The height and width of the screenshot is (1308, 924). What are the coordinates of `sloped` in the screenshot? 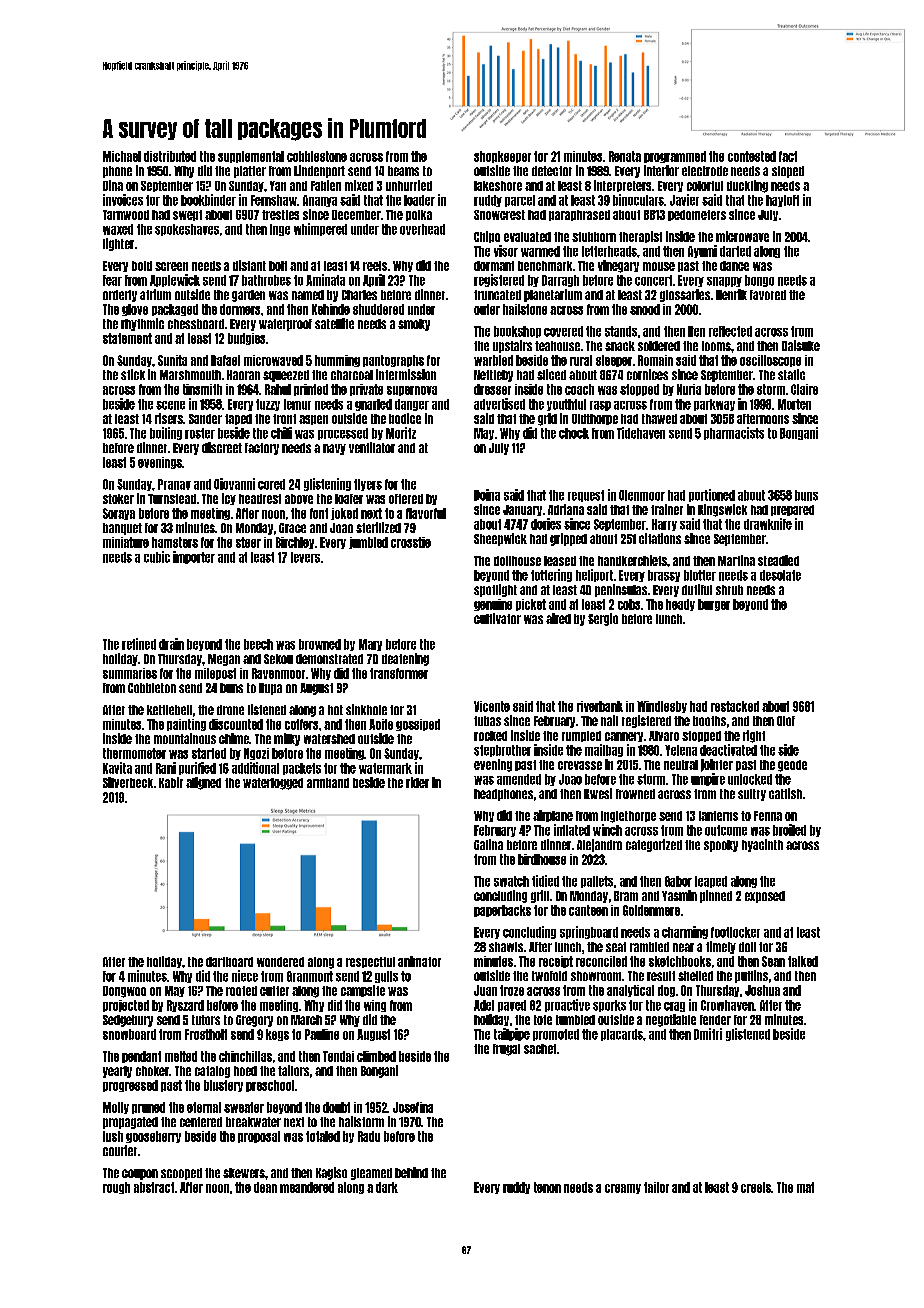 It's located at (788, 172).
